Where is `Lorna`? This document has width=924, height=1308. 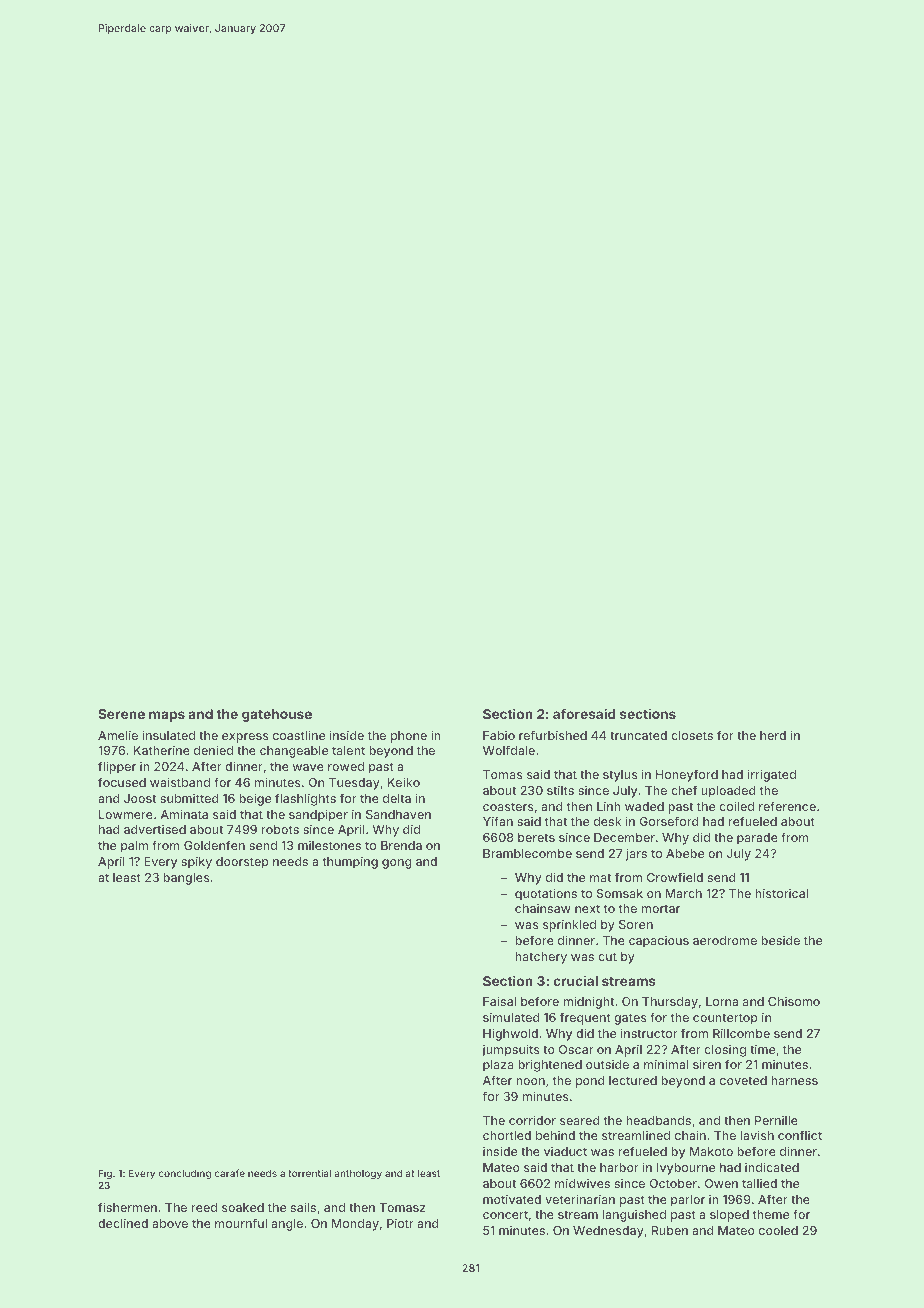 Lorna is located at coordinates (722, 1001).
